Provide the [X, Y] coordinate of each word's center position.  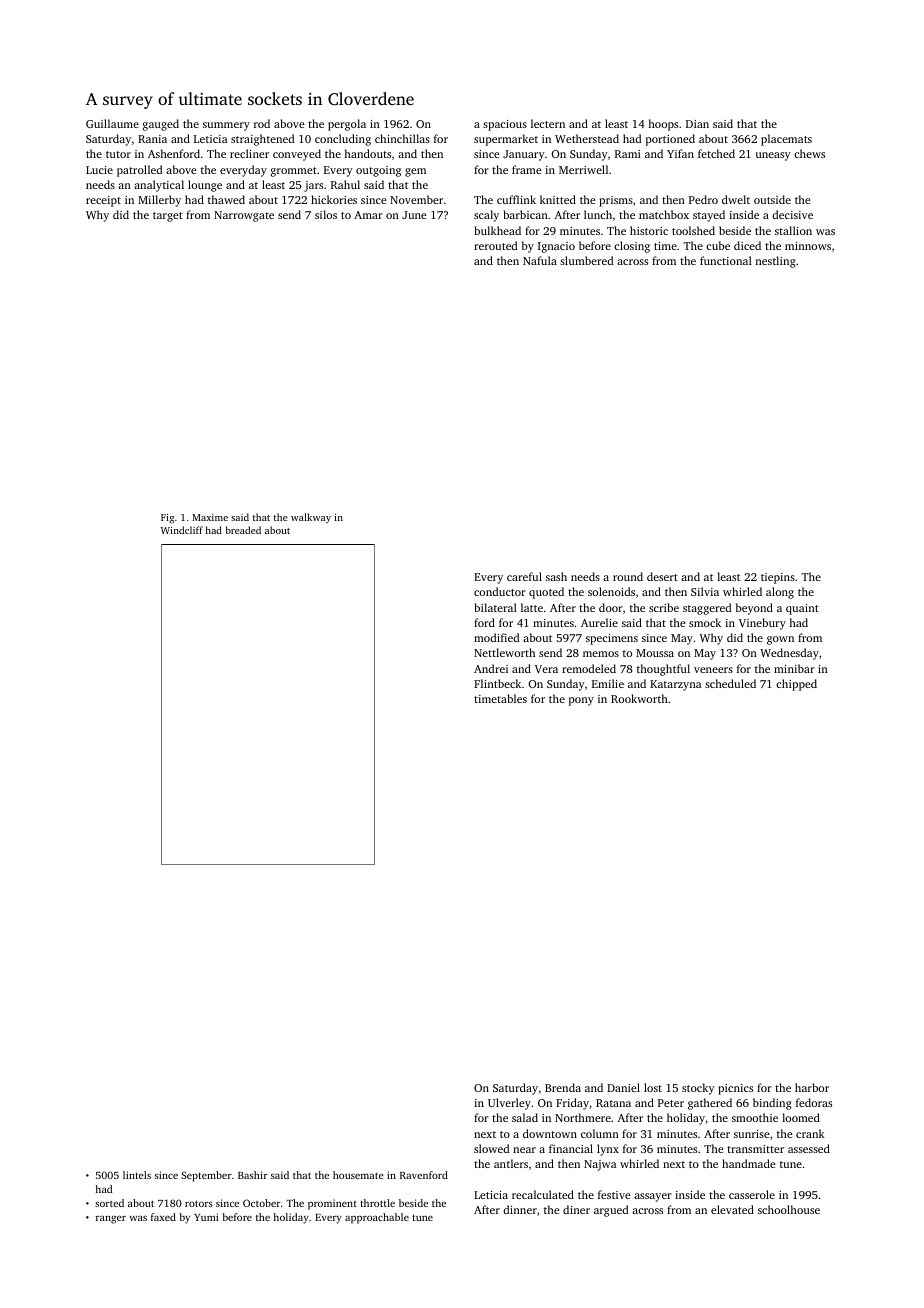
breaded [243, 530]
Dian [697, 124]
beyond [754, 609]
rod [262, 123]
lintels [137, 1175]
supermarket [506, 140]
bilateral [496, 607]
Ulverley [509, 1104]
